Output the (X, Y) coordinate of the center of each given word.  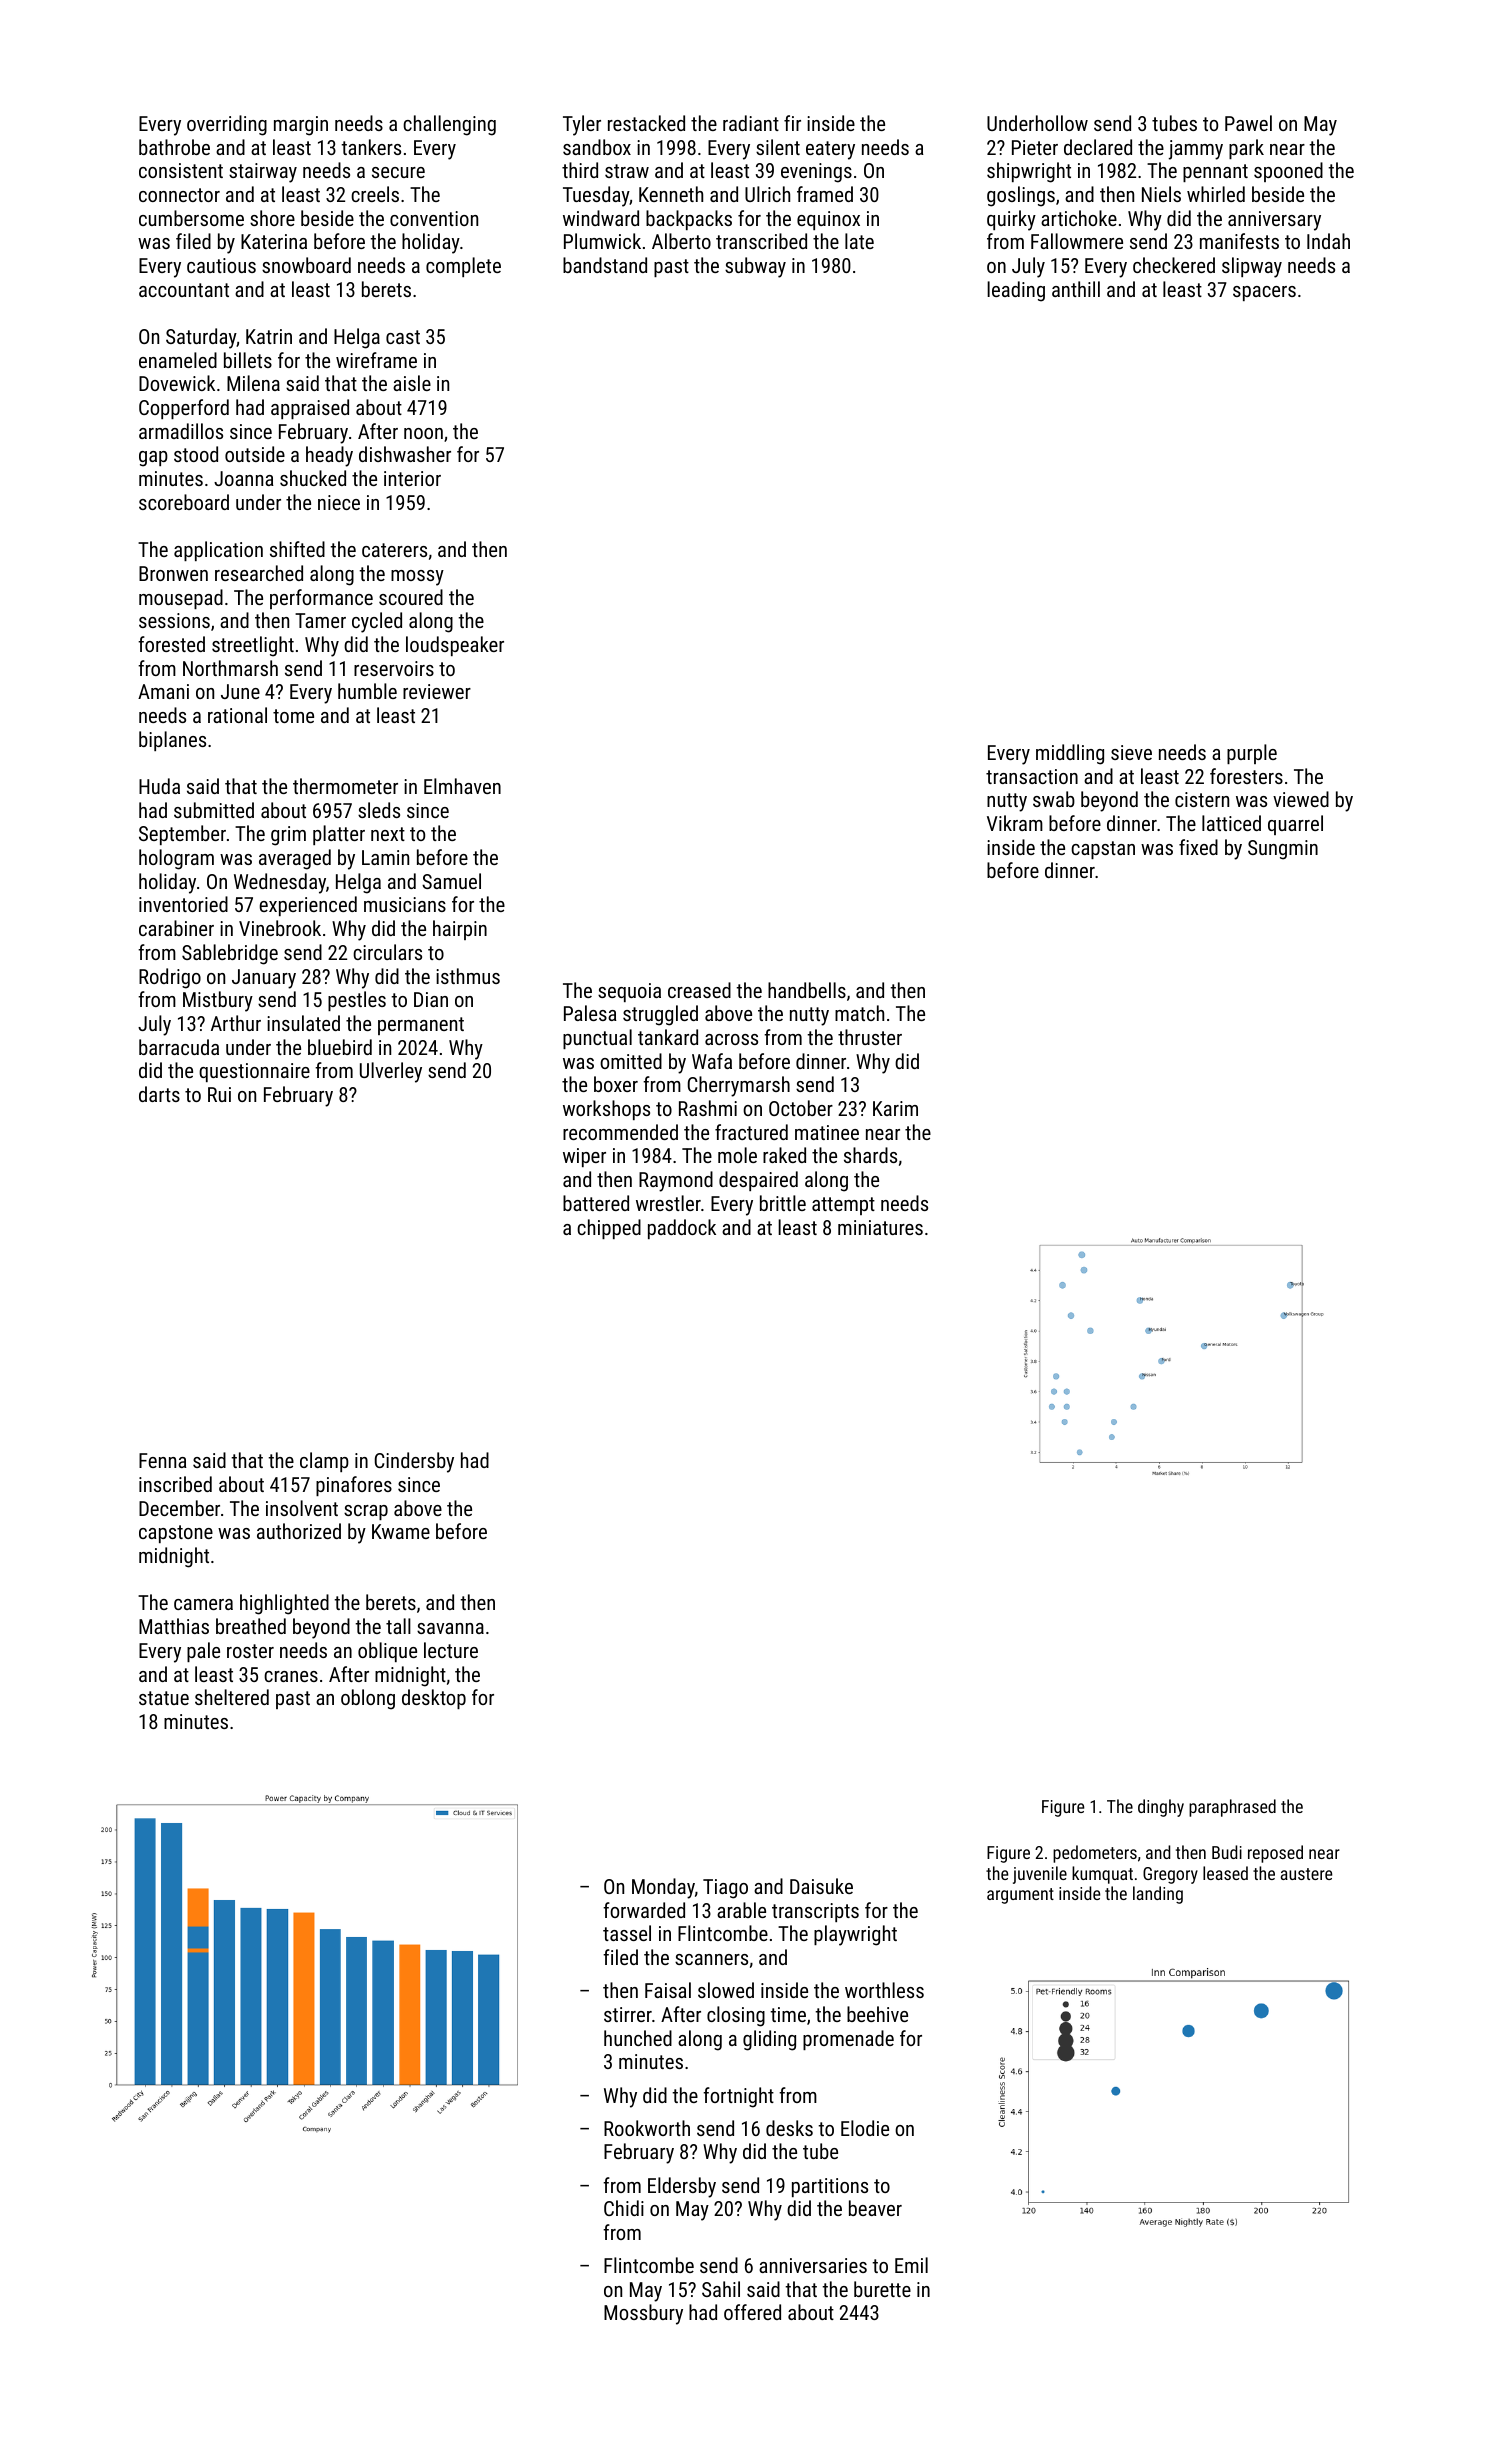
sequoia (629, 992)
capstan (1103, 850)
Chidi (624, 2208)
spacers (1264, 293)
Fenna (163, 1460)
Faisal (668, 1990)
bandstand (605, 265)
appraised (310, 409)
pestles (357, 1001)
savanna (450, 1628)
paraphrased (1232, 1808)
